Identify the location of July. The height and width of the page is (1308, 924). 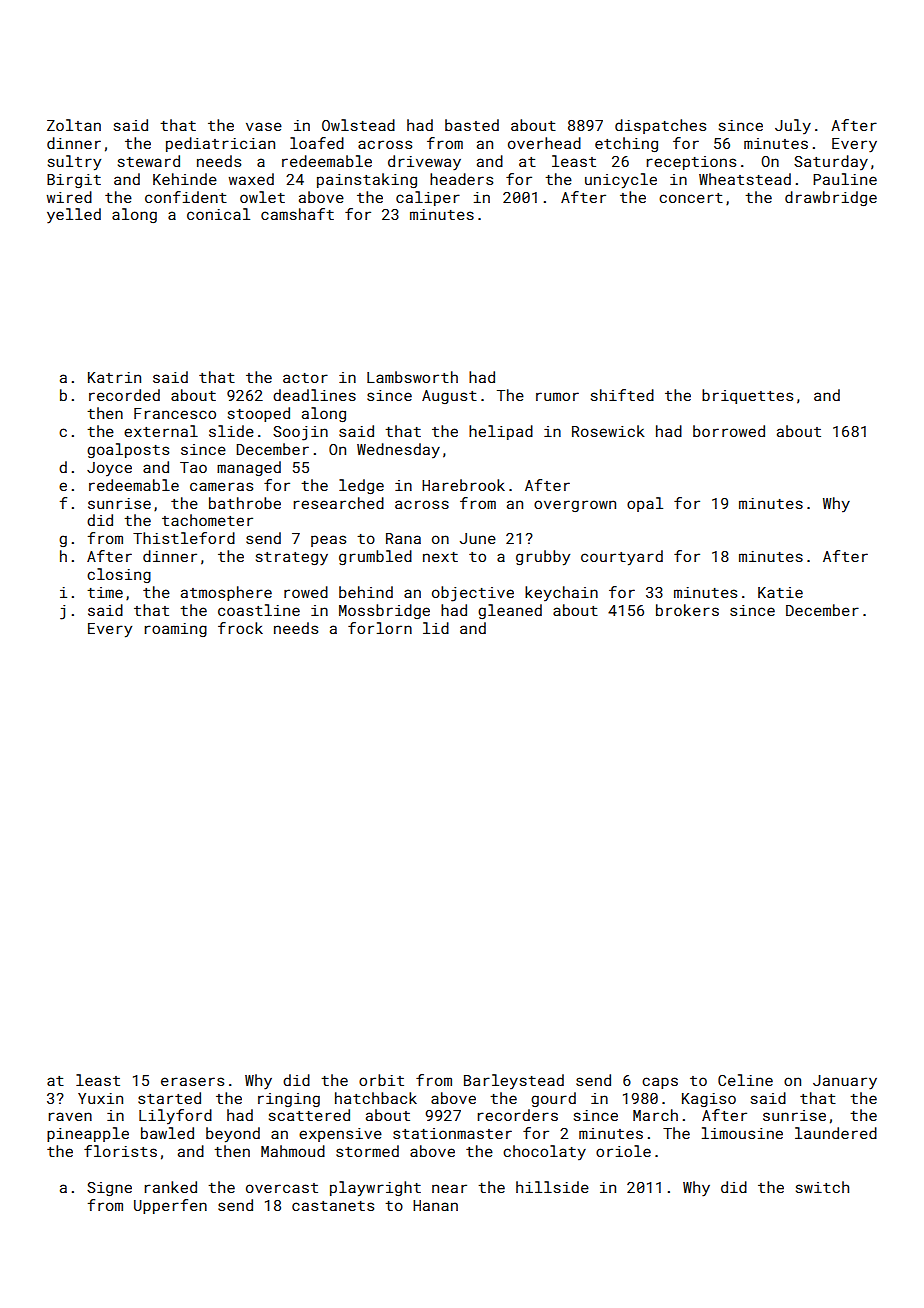
(793, 126).
